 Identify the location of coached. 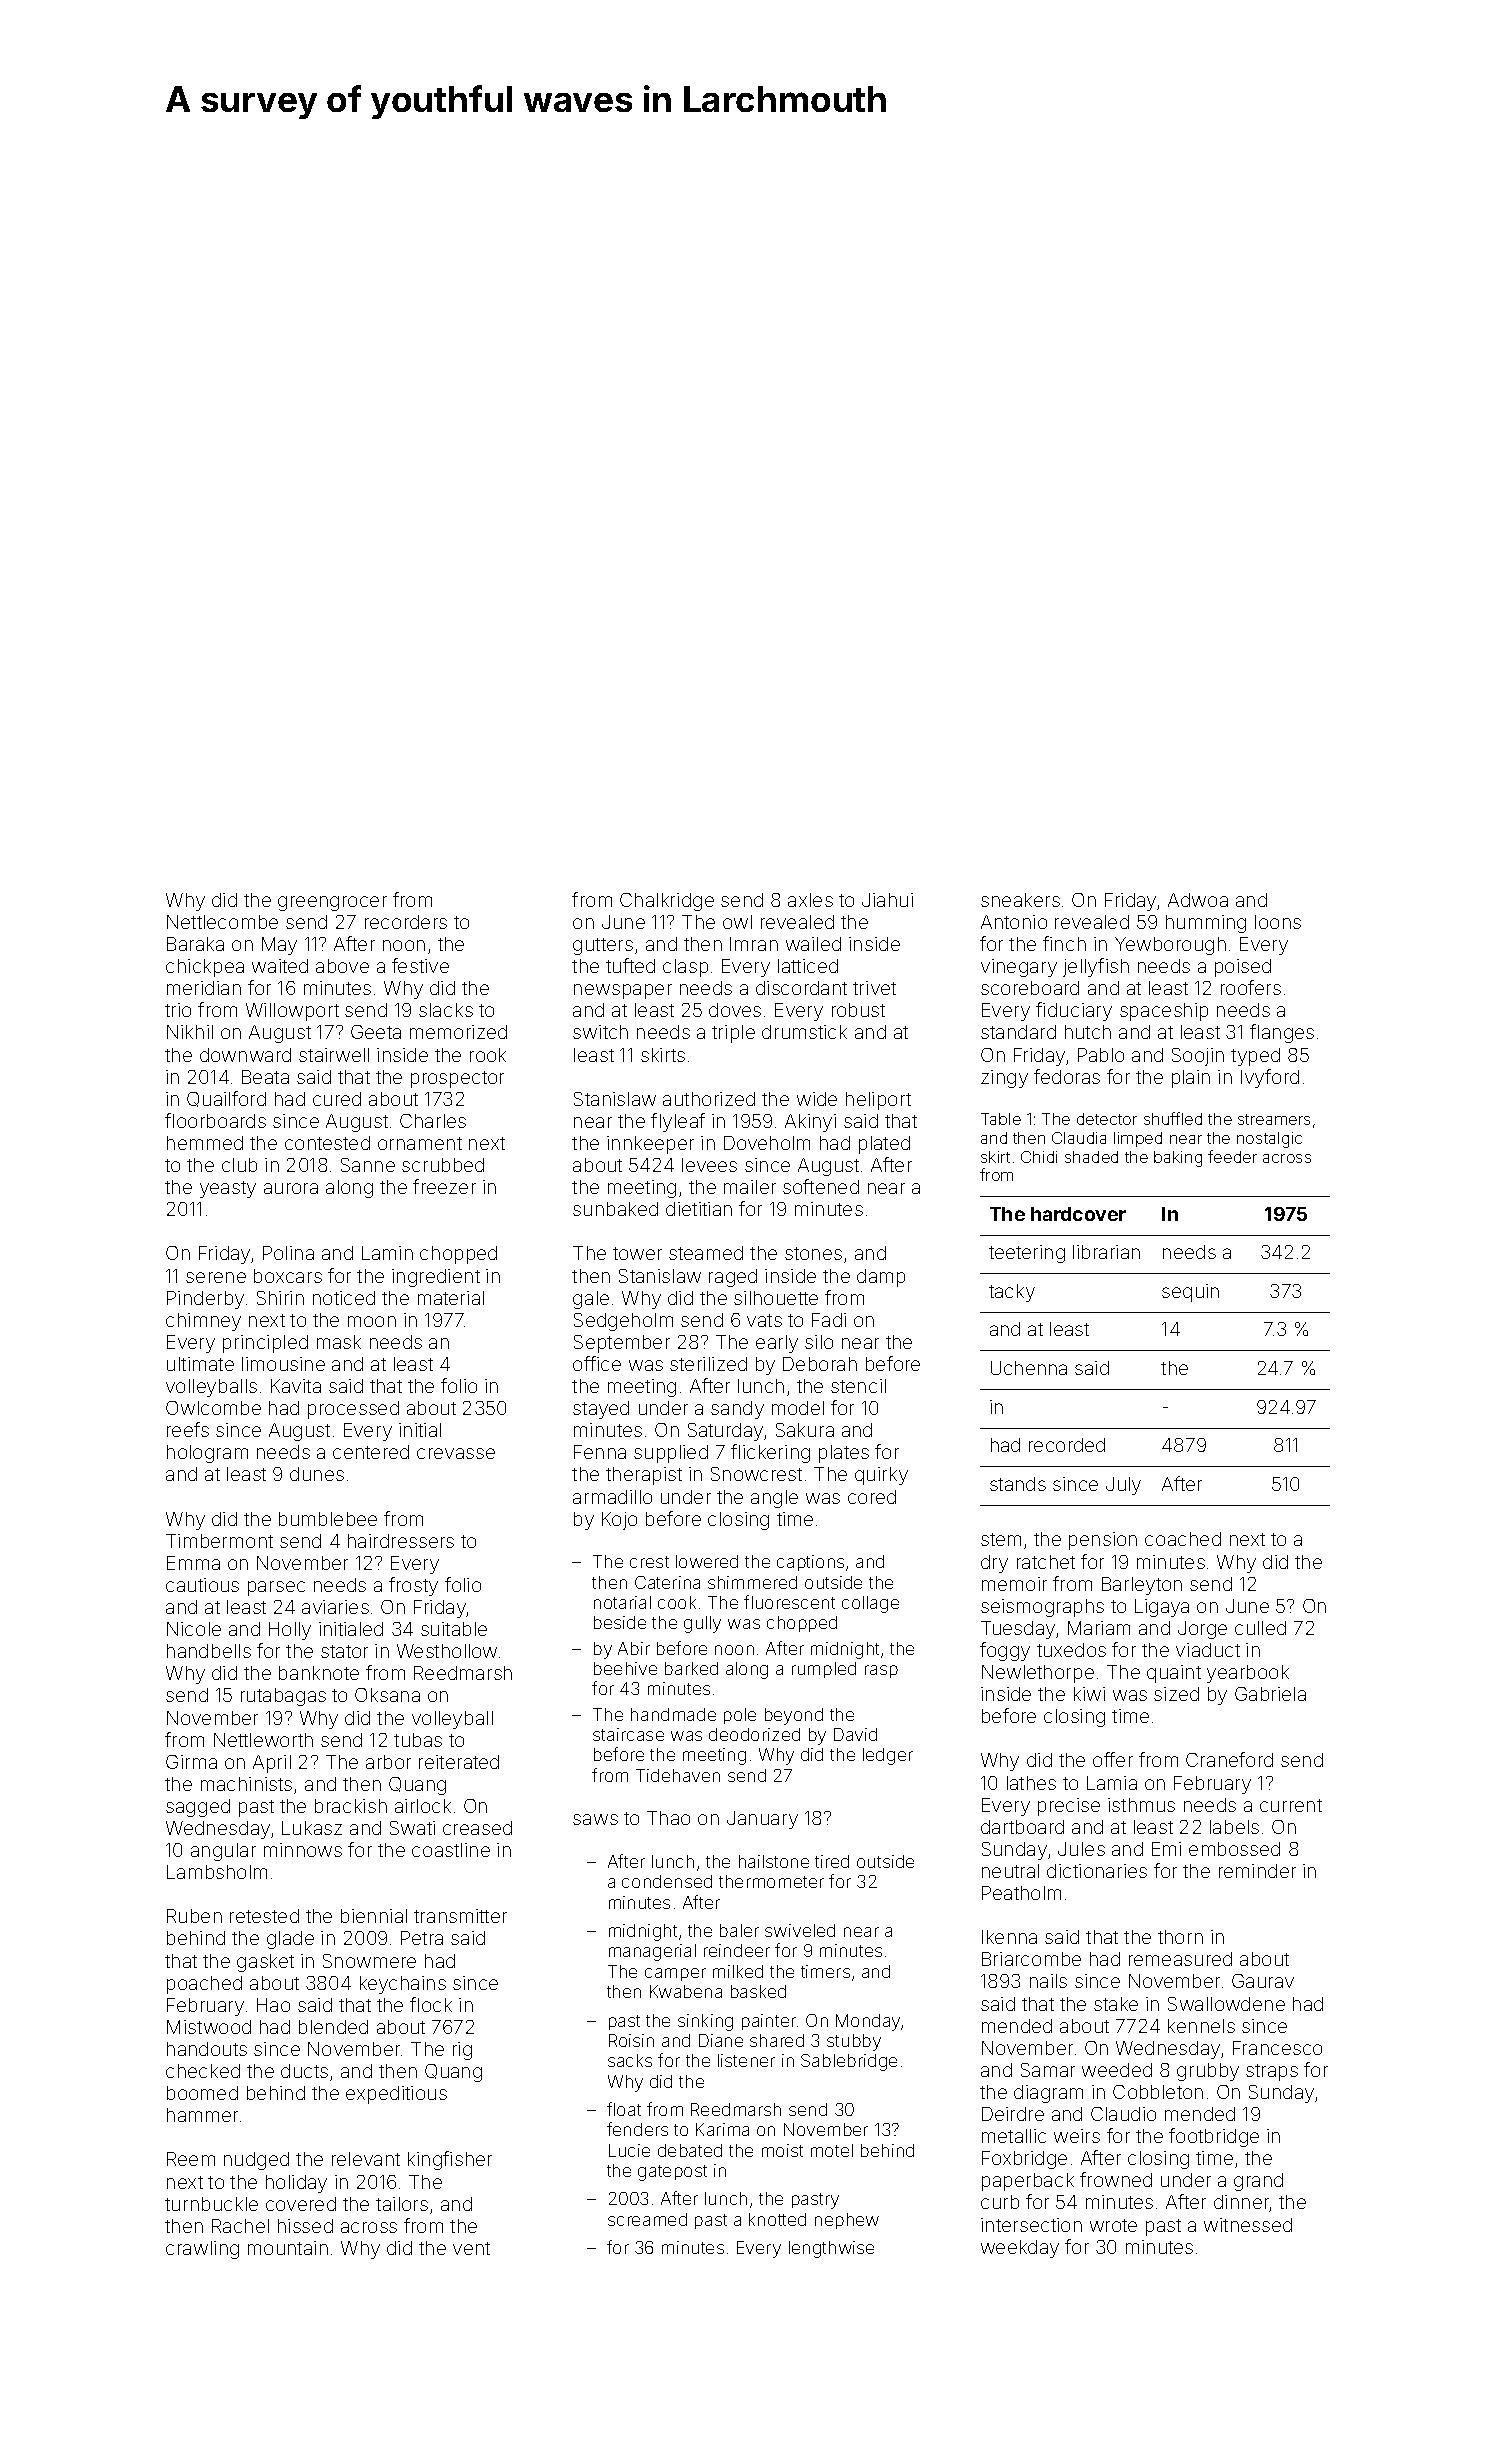
(1183, 1539).
